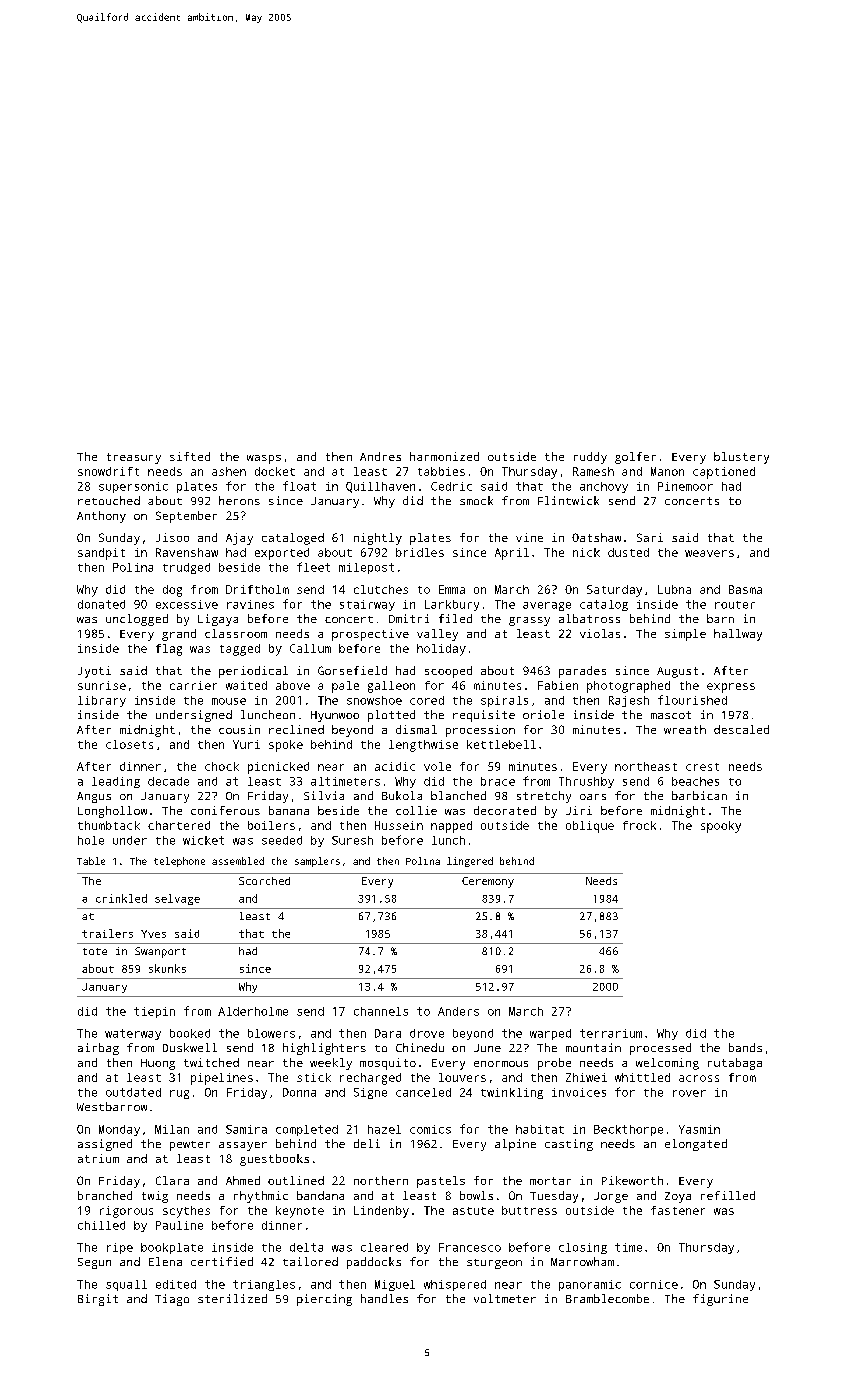 This page has height=1400, width=849. What do you see at coordinates (381, 589) in the page?
I see `clutches` at bounding box center [381, 589].
